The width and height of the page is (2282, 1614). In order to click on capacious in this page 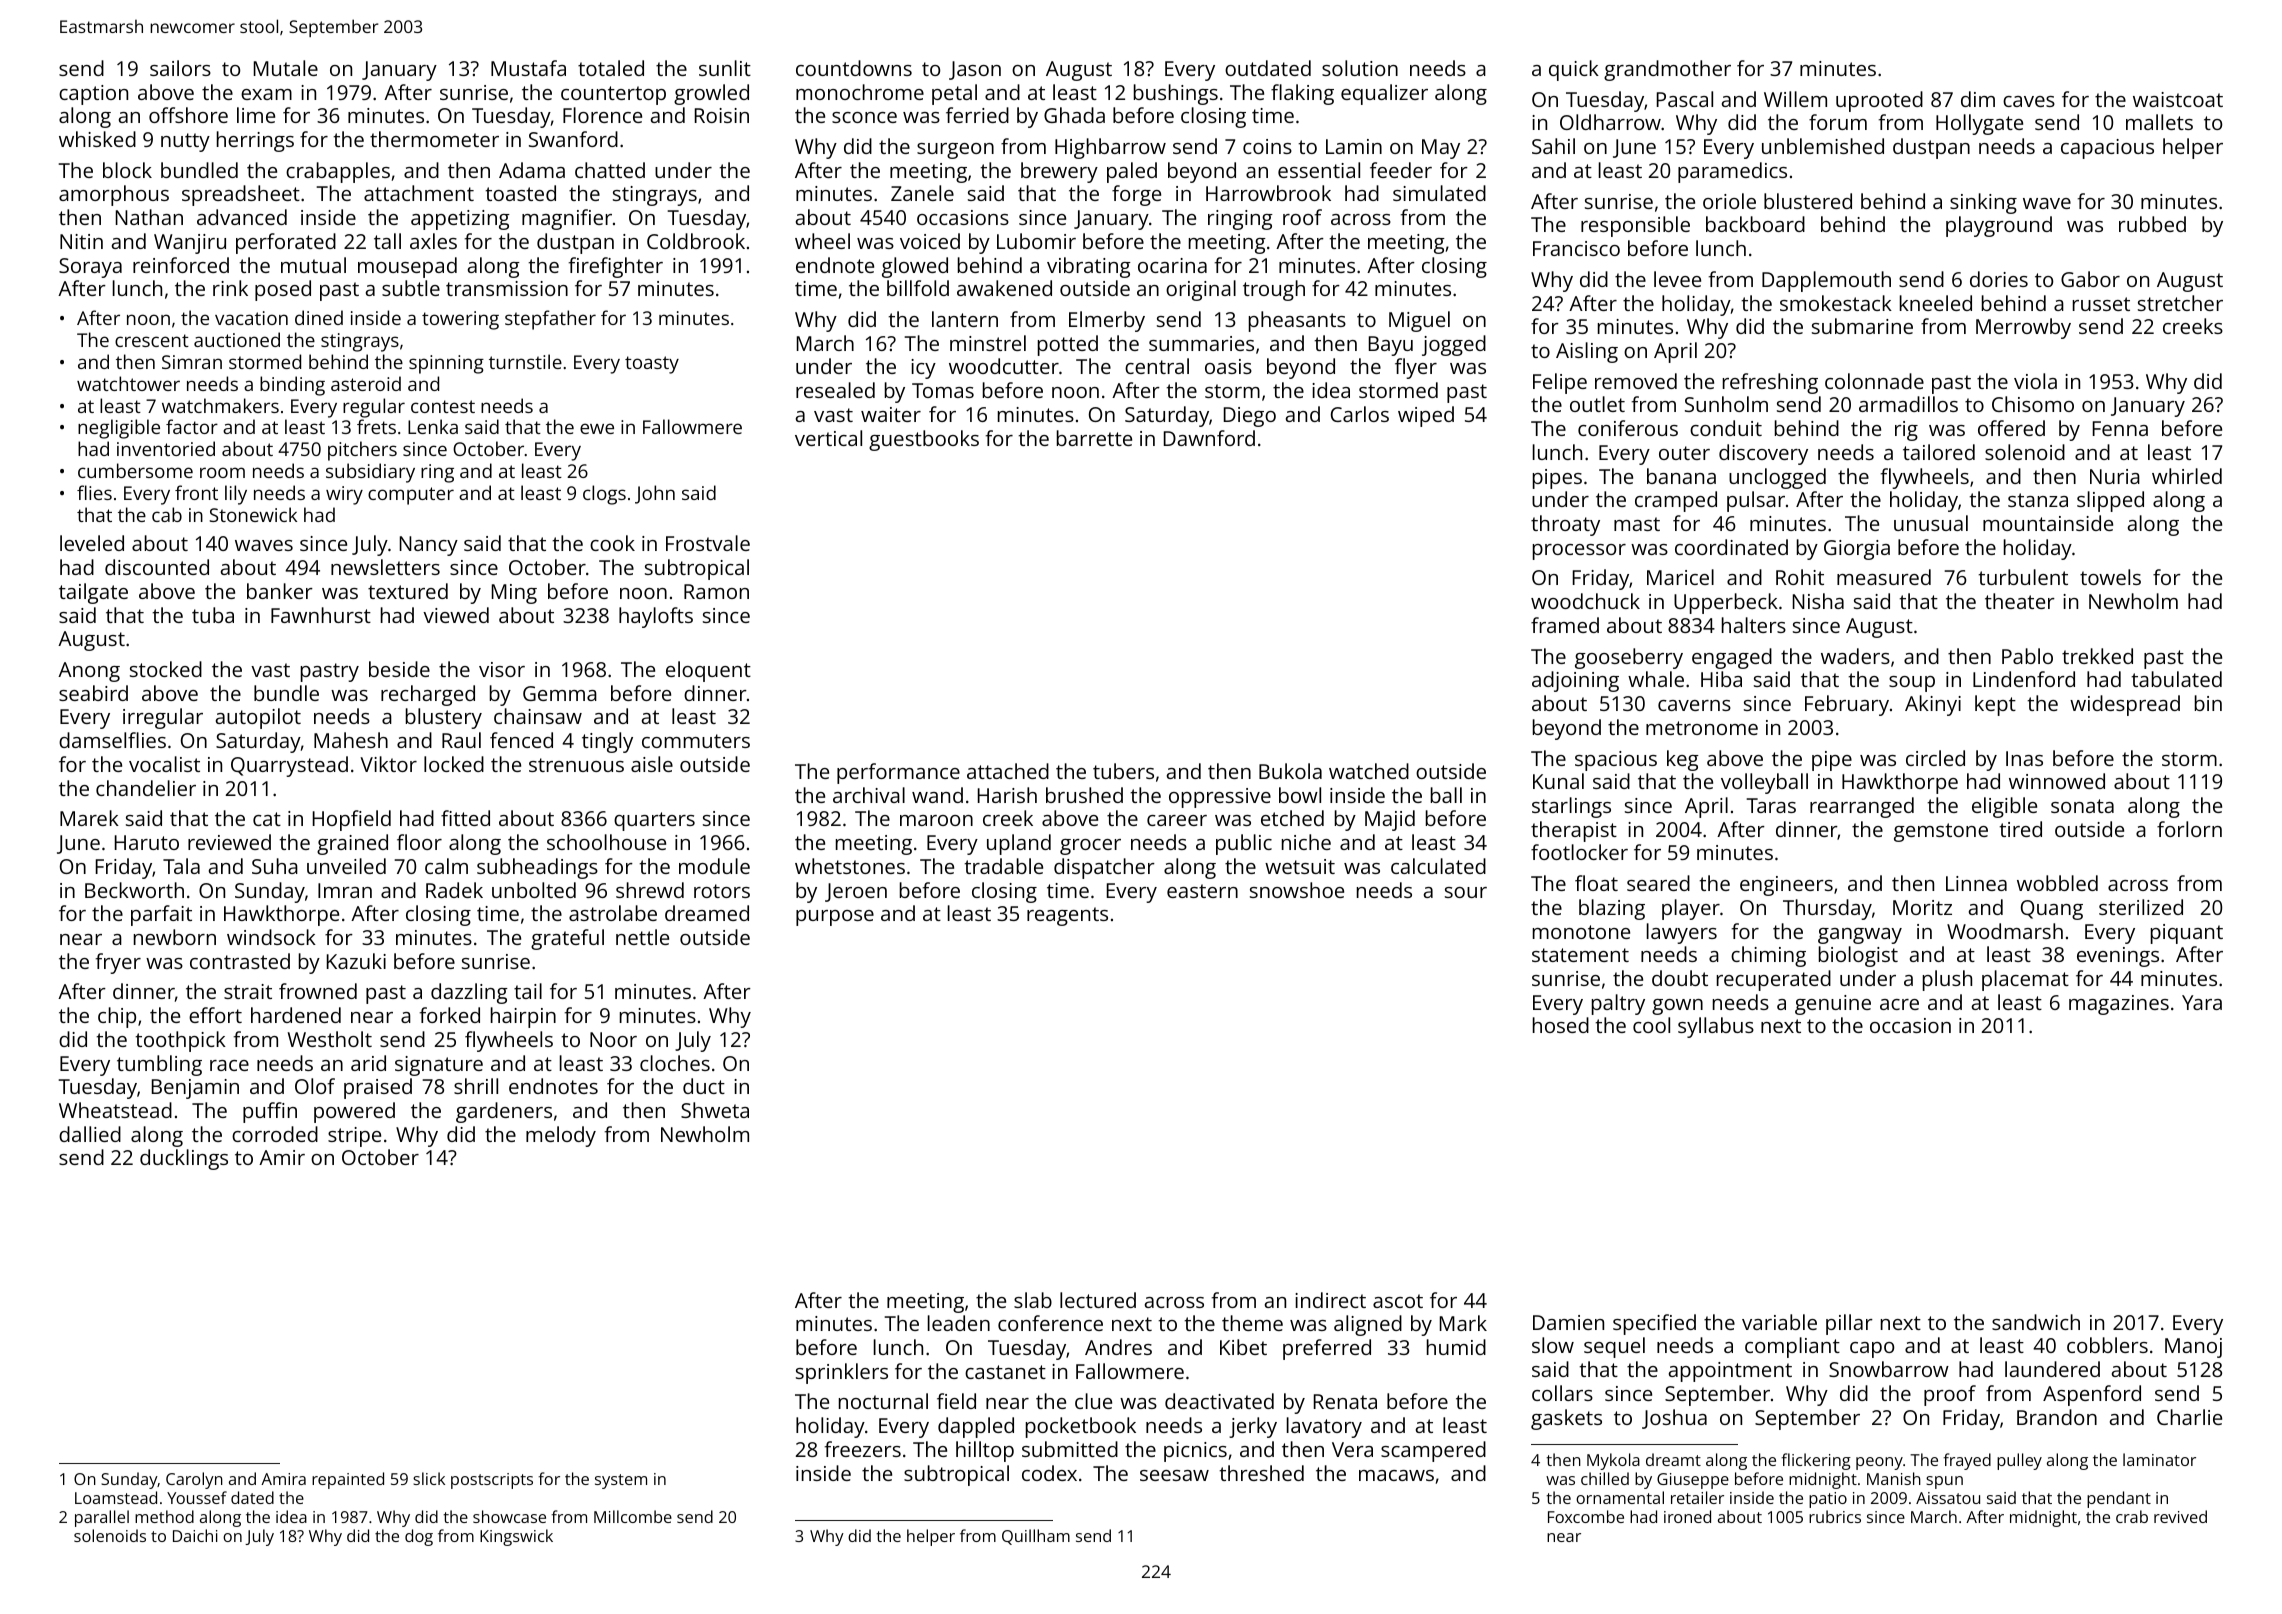, I will do `click(2107, 149)`.
